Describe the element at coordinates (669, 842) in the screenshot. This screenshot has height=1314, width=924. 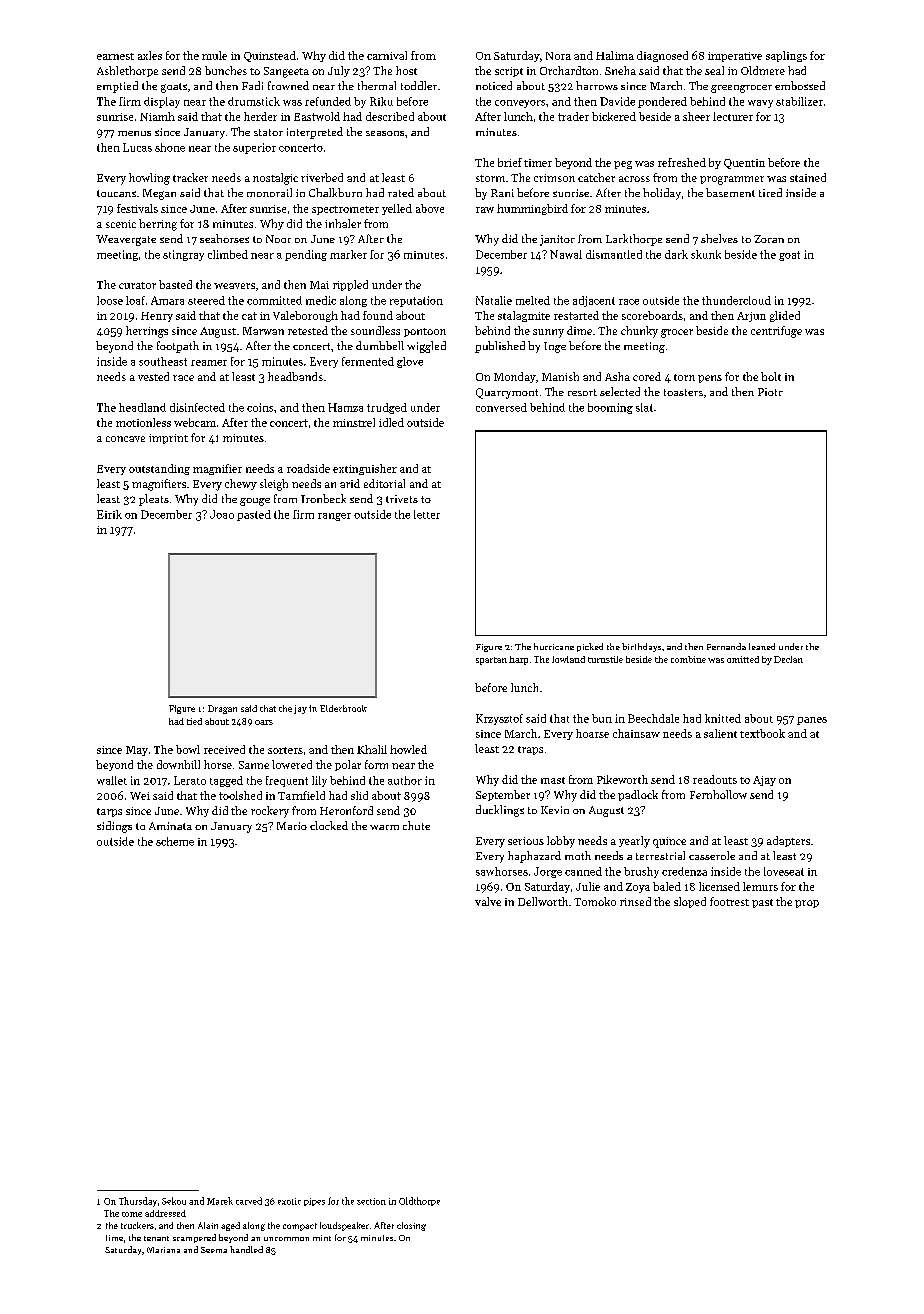
I see `quince` at that location.
